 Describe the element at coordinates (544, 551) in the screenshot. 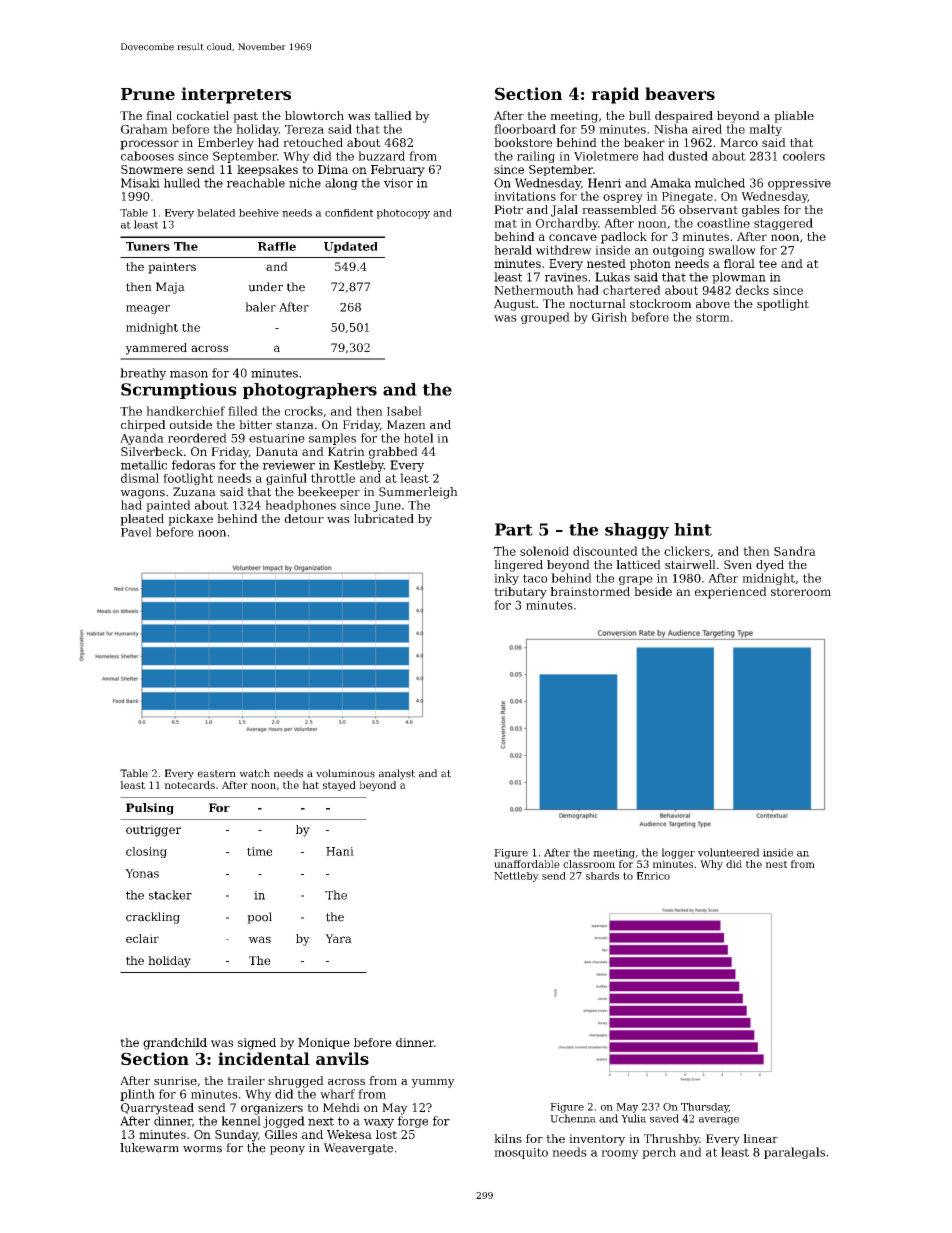

I see `solenoid` at that location.
